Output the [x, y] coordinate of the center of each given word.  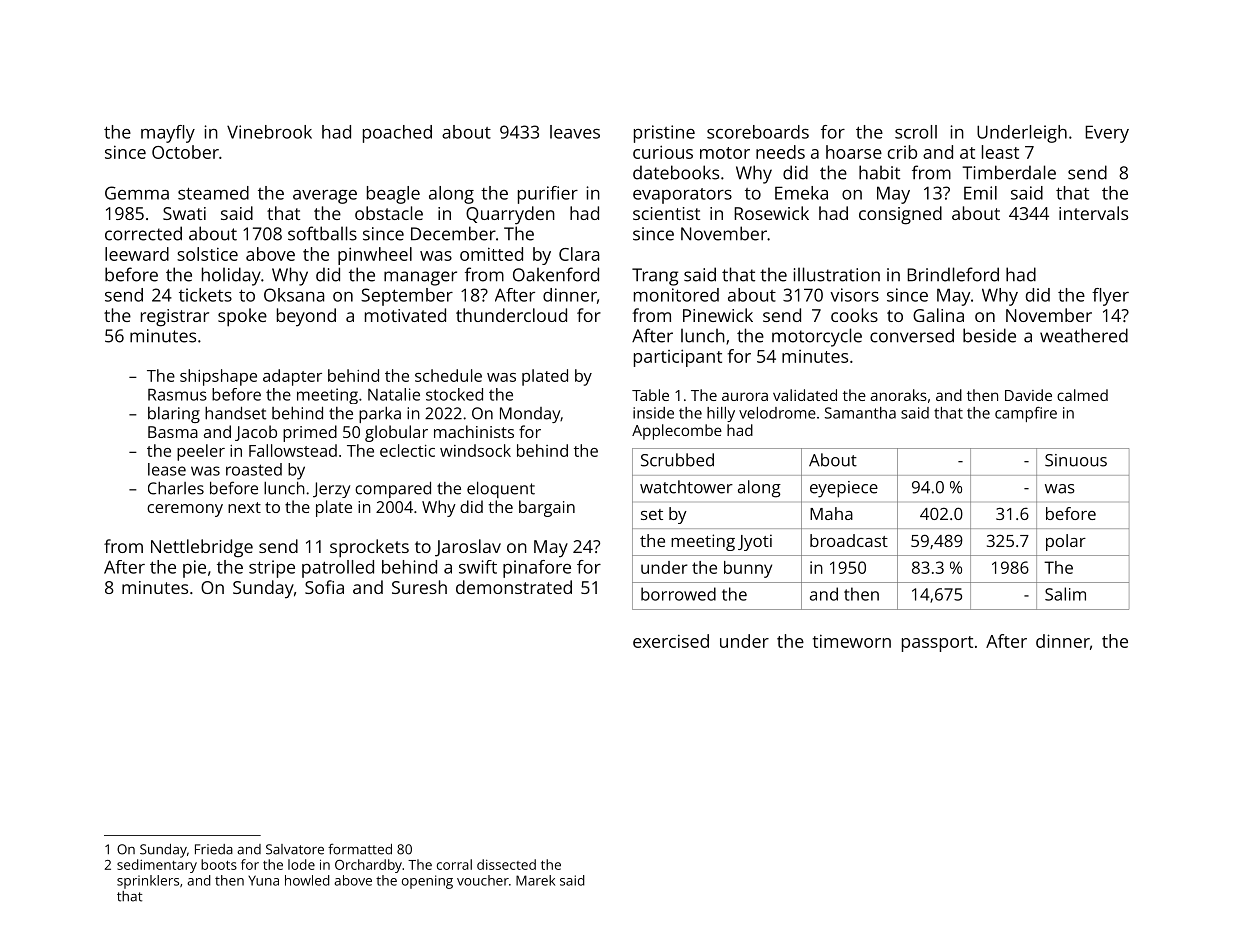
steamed [213, 193]
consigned [900, 215]
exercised [671, 641]
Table [650, 395]
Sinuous [1076, 460]
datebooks [676, 172]
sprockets [369, 548]
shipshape [218, 377]
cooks [854, 315]
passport [937, 644]
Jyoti [755, 542]
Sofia [324, 587]
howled [307, 880]
